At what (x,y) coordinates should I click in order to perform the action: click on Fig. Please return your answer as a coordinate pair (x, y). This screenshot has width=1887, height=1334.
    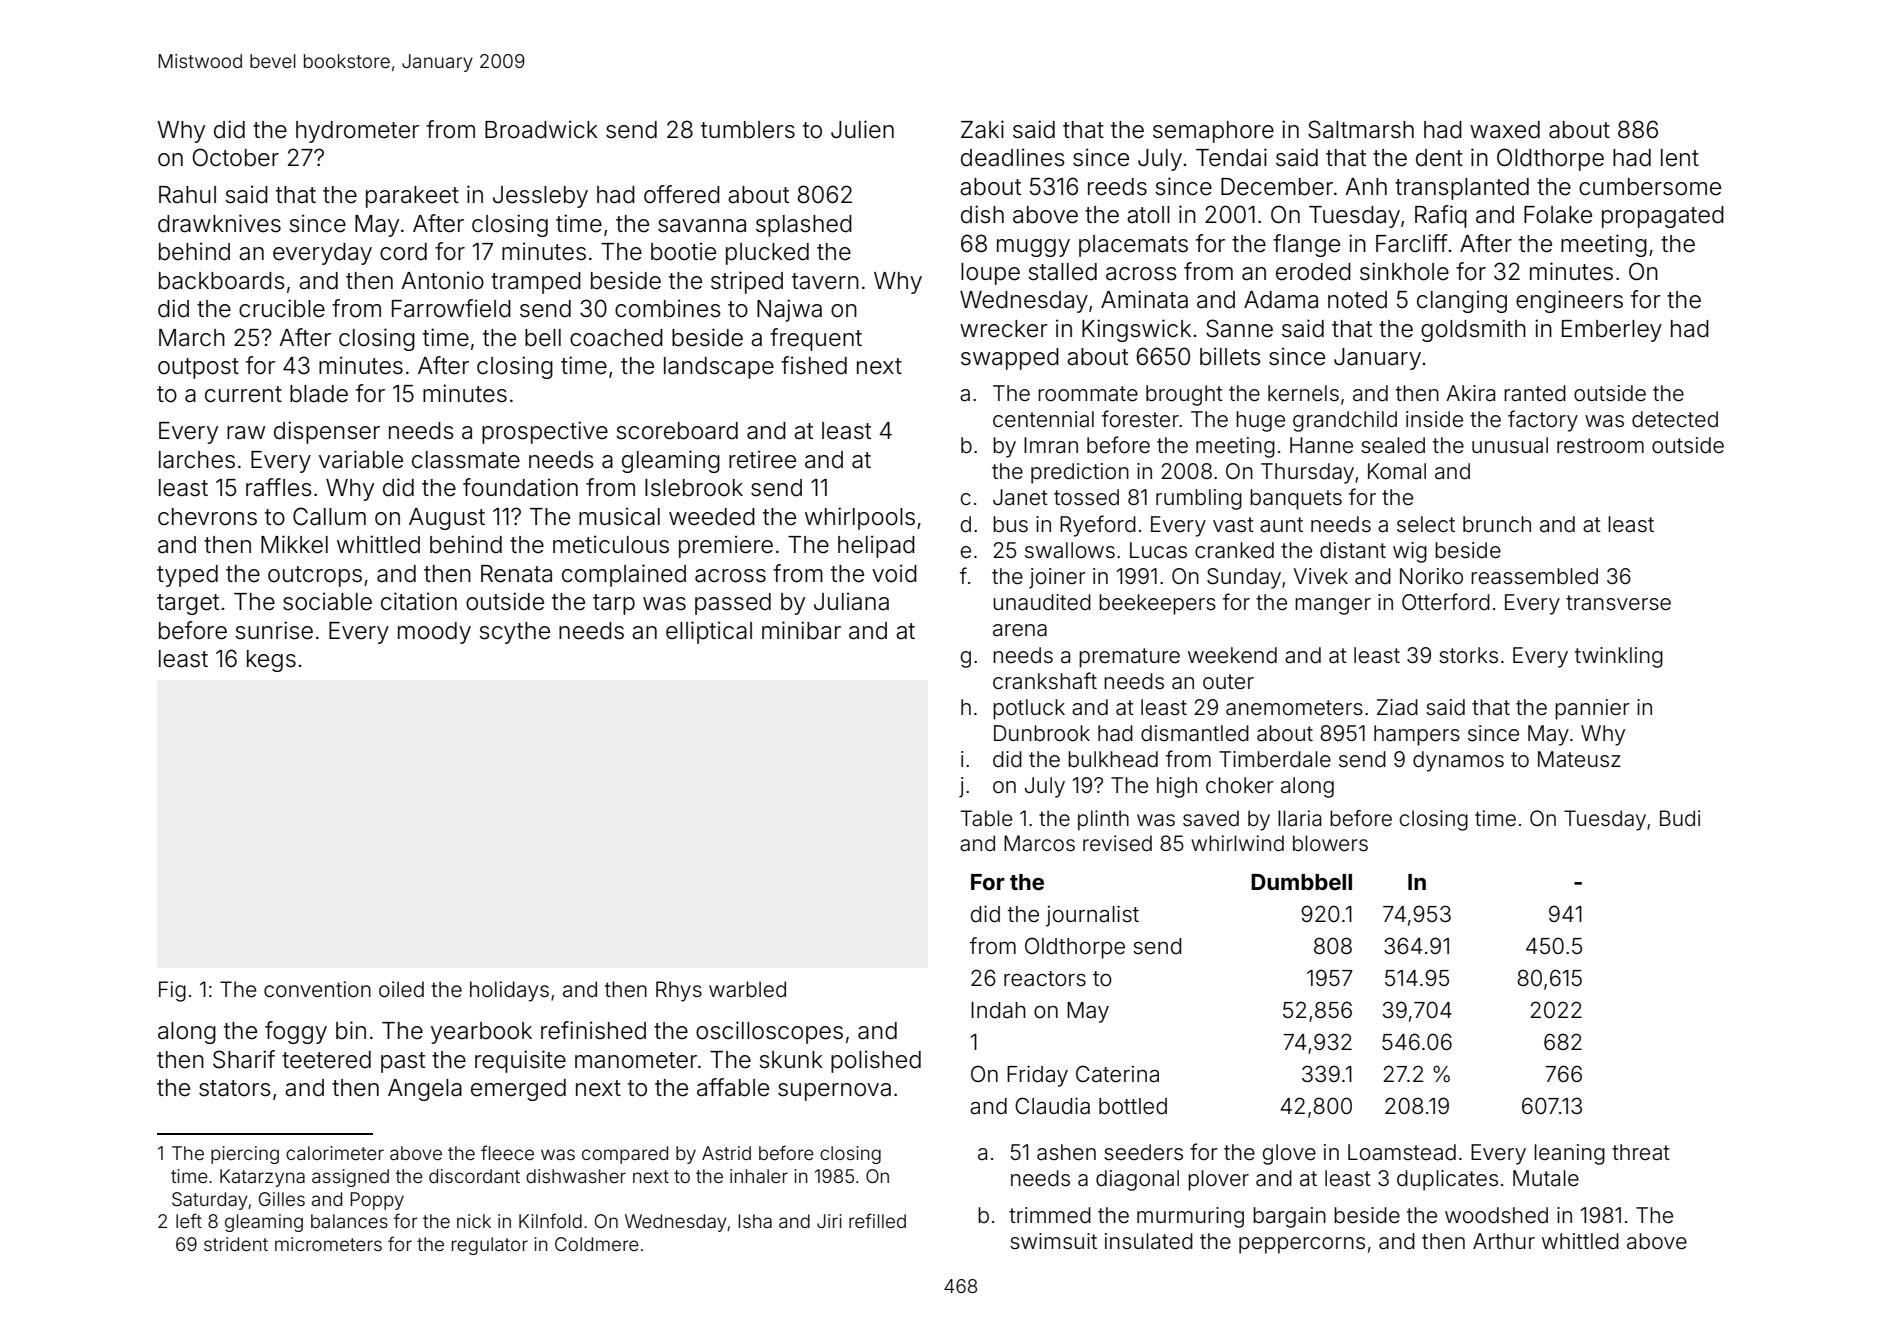
    Looking at the image, I should click on (172, 991).
